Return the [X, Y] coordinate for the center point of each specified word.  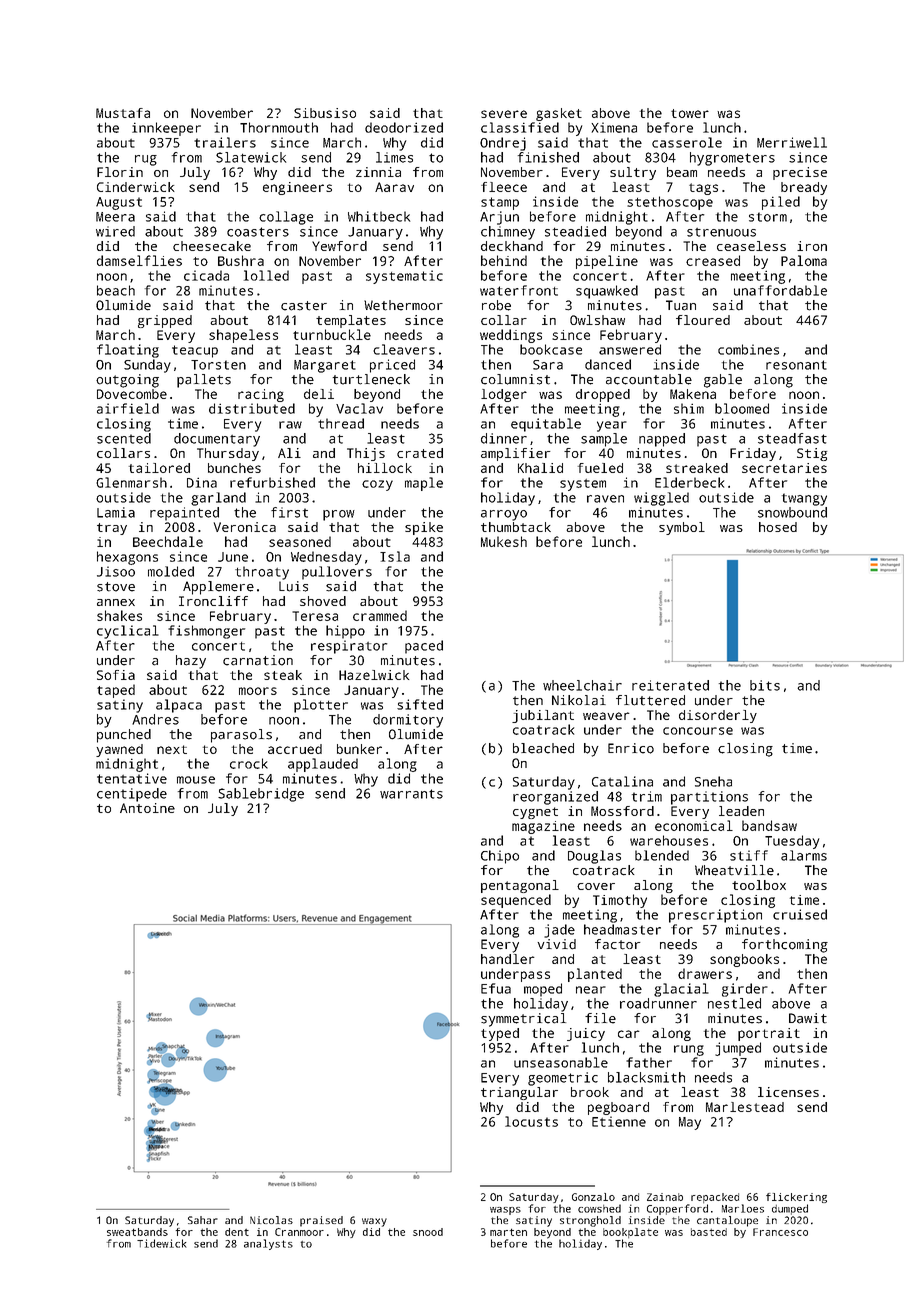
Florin [120, 172]
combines [748, 349]
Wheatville [734, 870]
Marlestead [745, 1107]
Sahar [203, 1220]
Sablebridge [261, 795]
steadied [575, 231]
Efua [496, 988]
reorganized [555, 798]
